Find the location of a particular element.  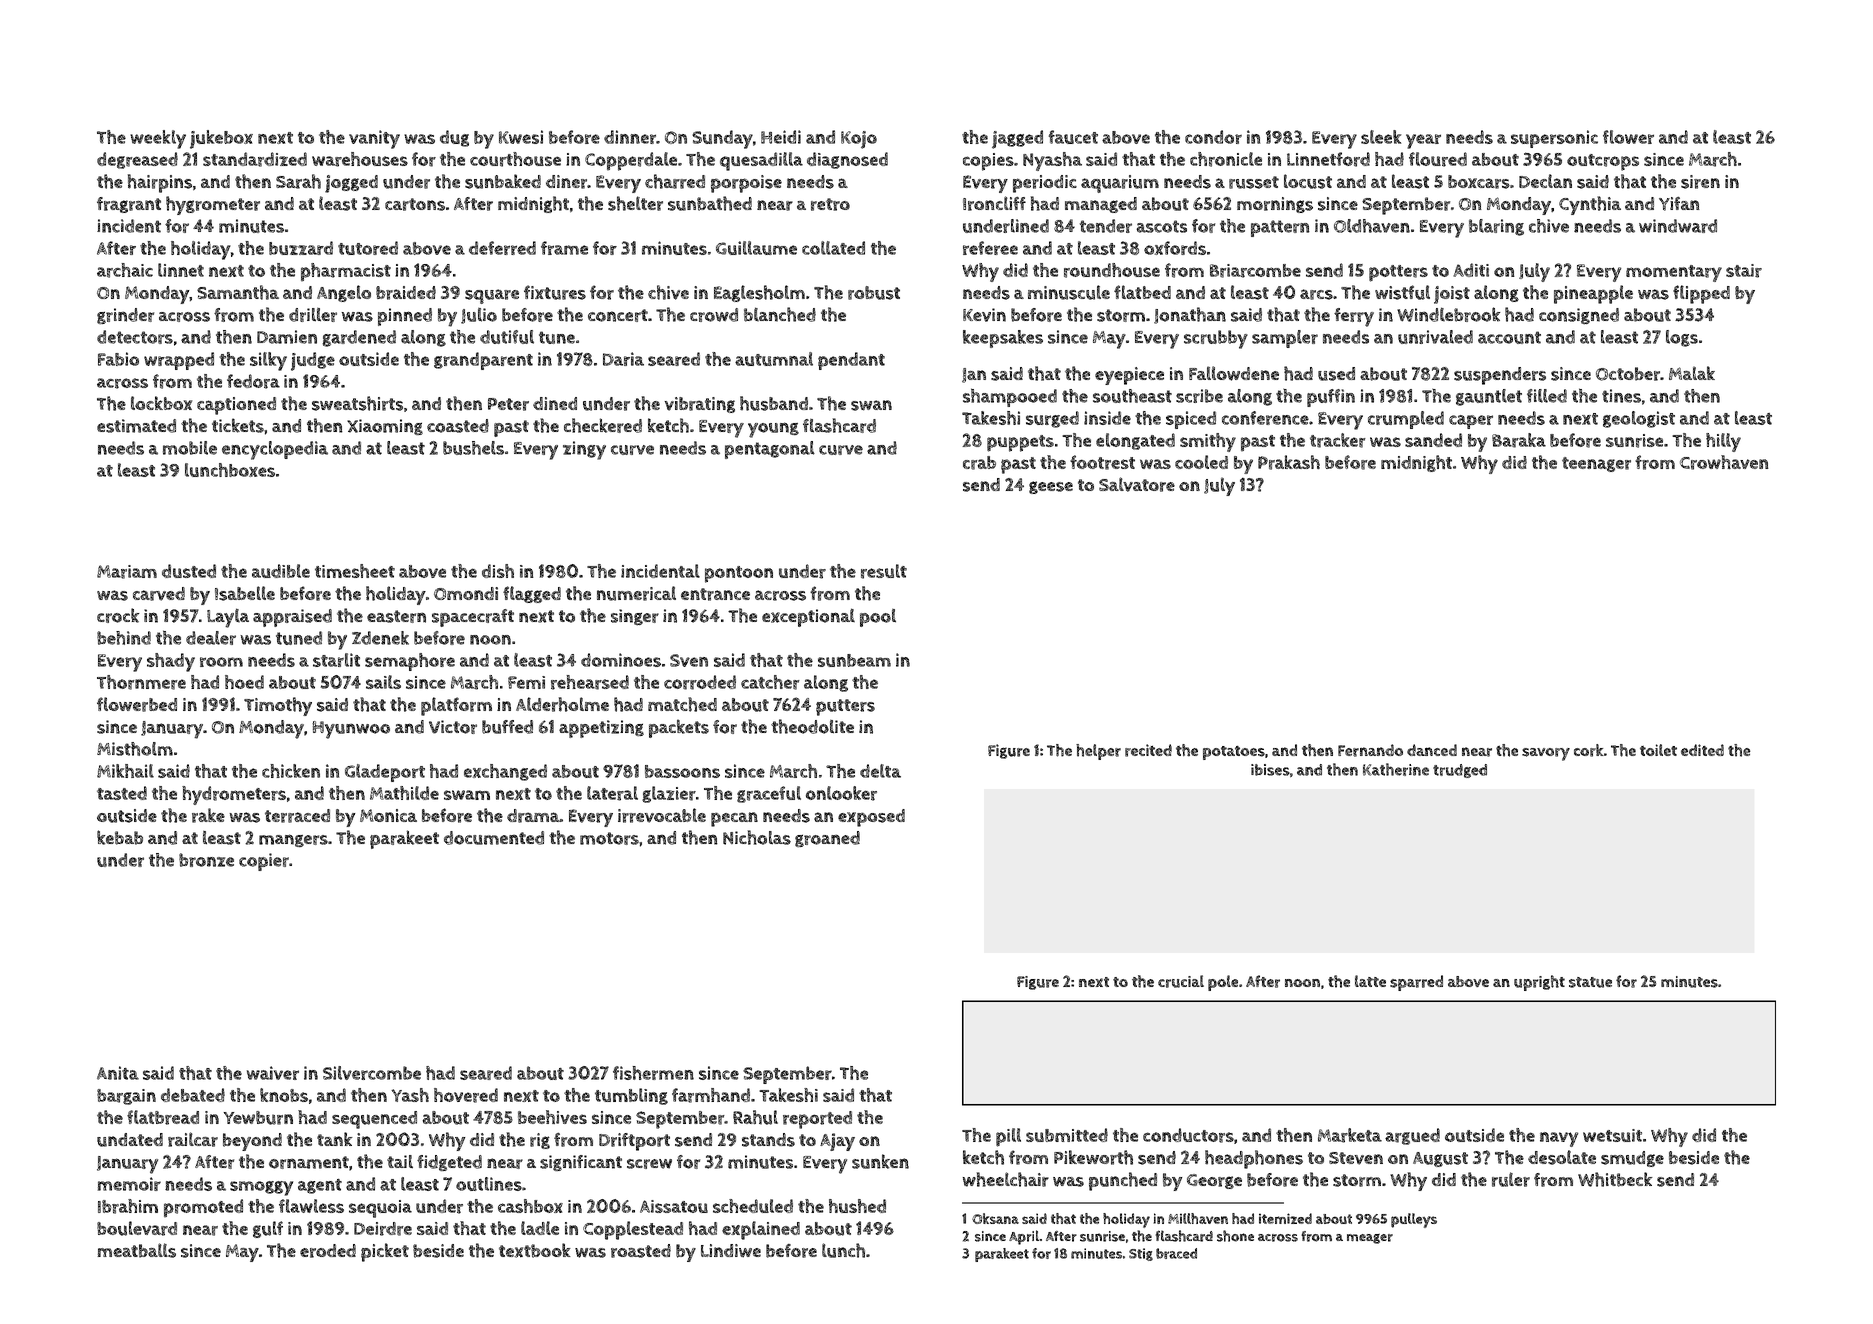

edited is located at coordinates (1702, 750).
